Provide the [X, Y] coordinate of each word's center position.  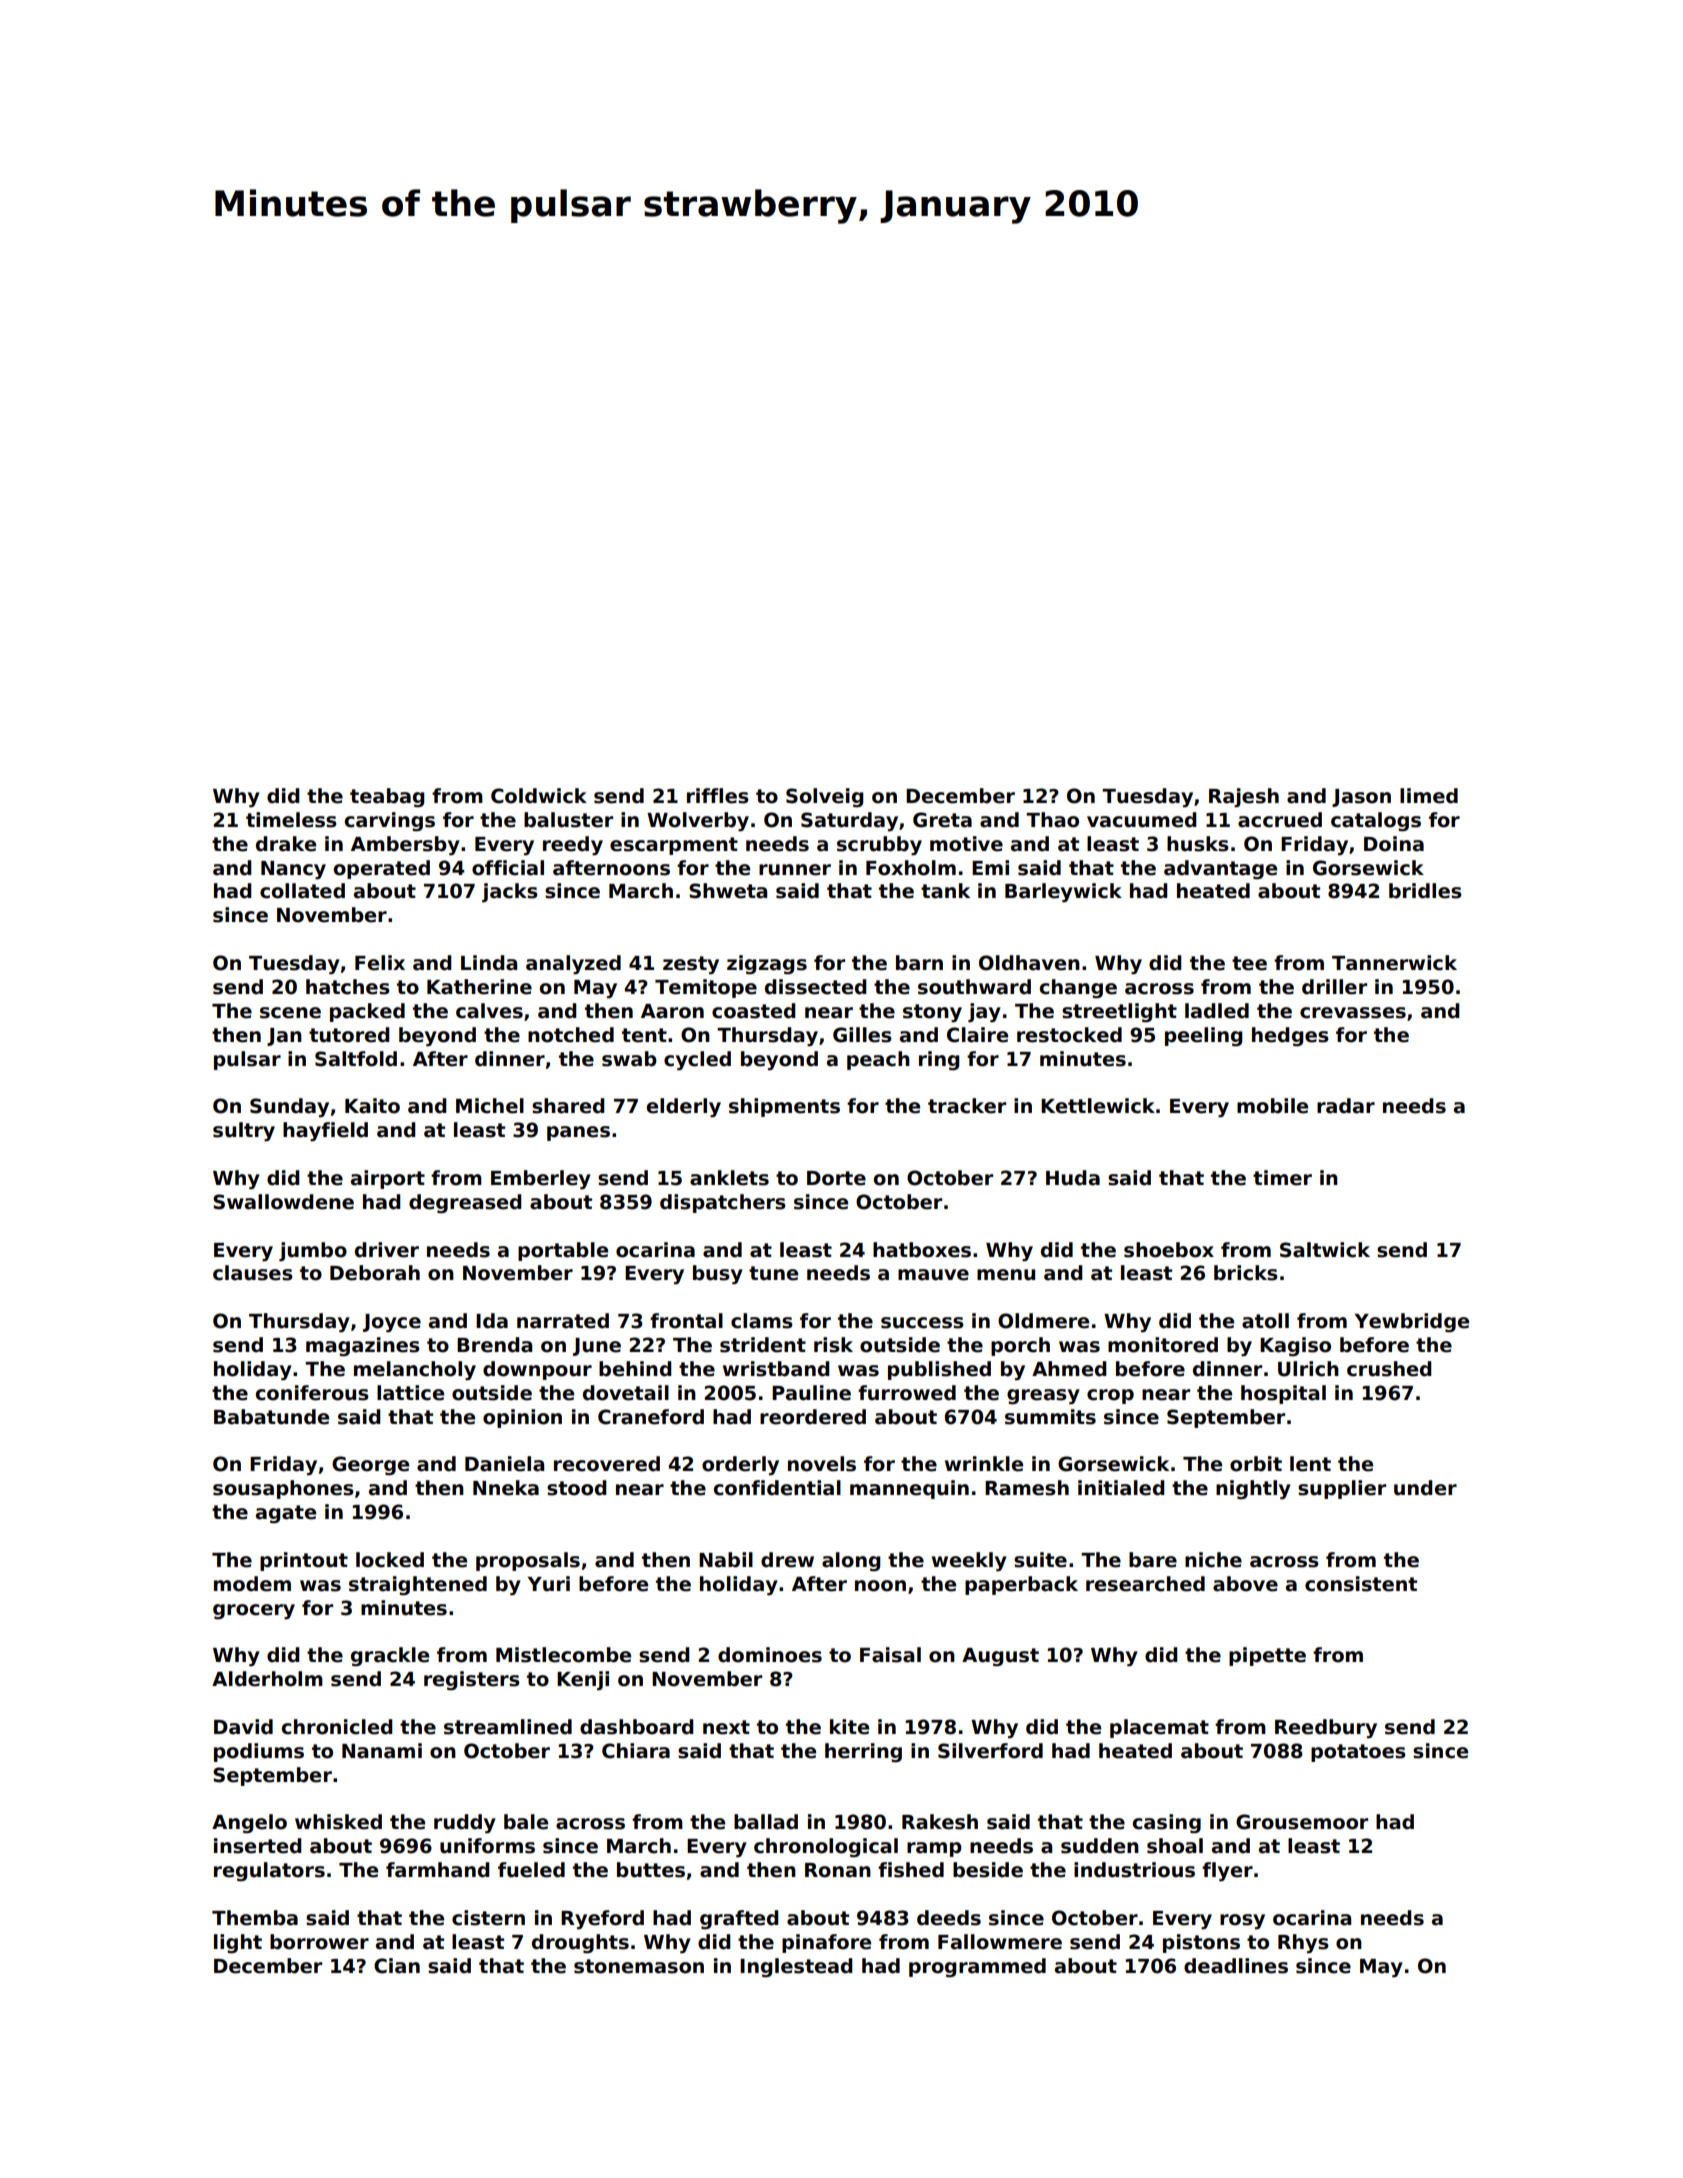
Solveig [824, 797]
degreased [465, 1203]
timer [1282, 1178]
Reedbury [1326, 1728]
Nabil [726, 1560]
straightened [418, 1585]
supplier [1342, 1489]
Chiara [636, 1751]
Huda [1073, 1178]
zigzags [767, 964]
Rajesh [1244, 797]
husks [1198, 844]
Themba [255, 1918]
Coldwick [539, 796]
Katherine [479, 987]
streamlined [508, 1727]
